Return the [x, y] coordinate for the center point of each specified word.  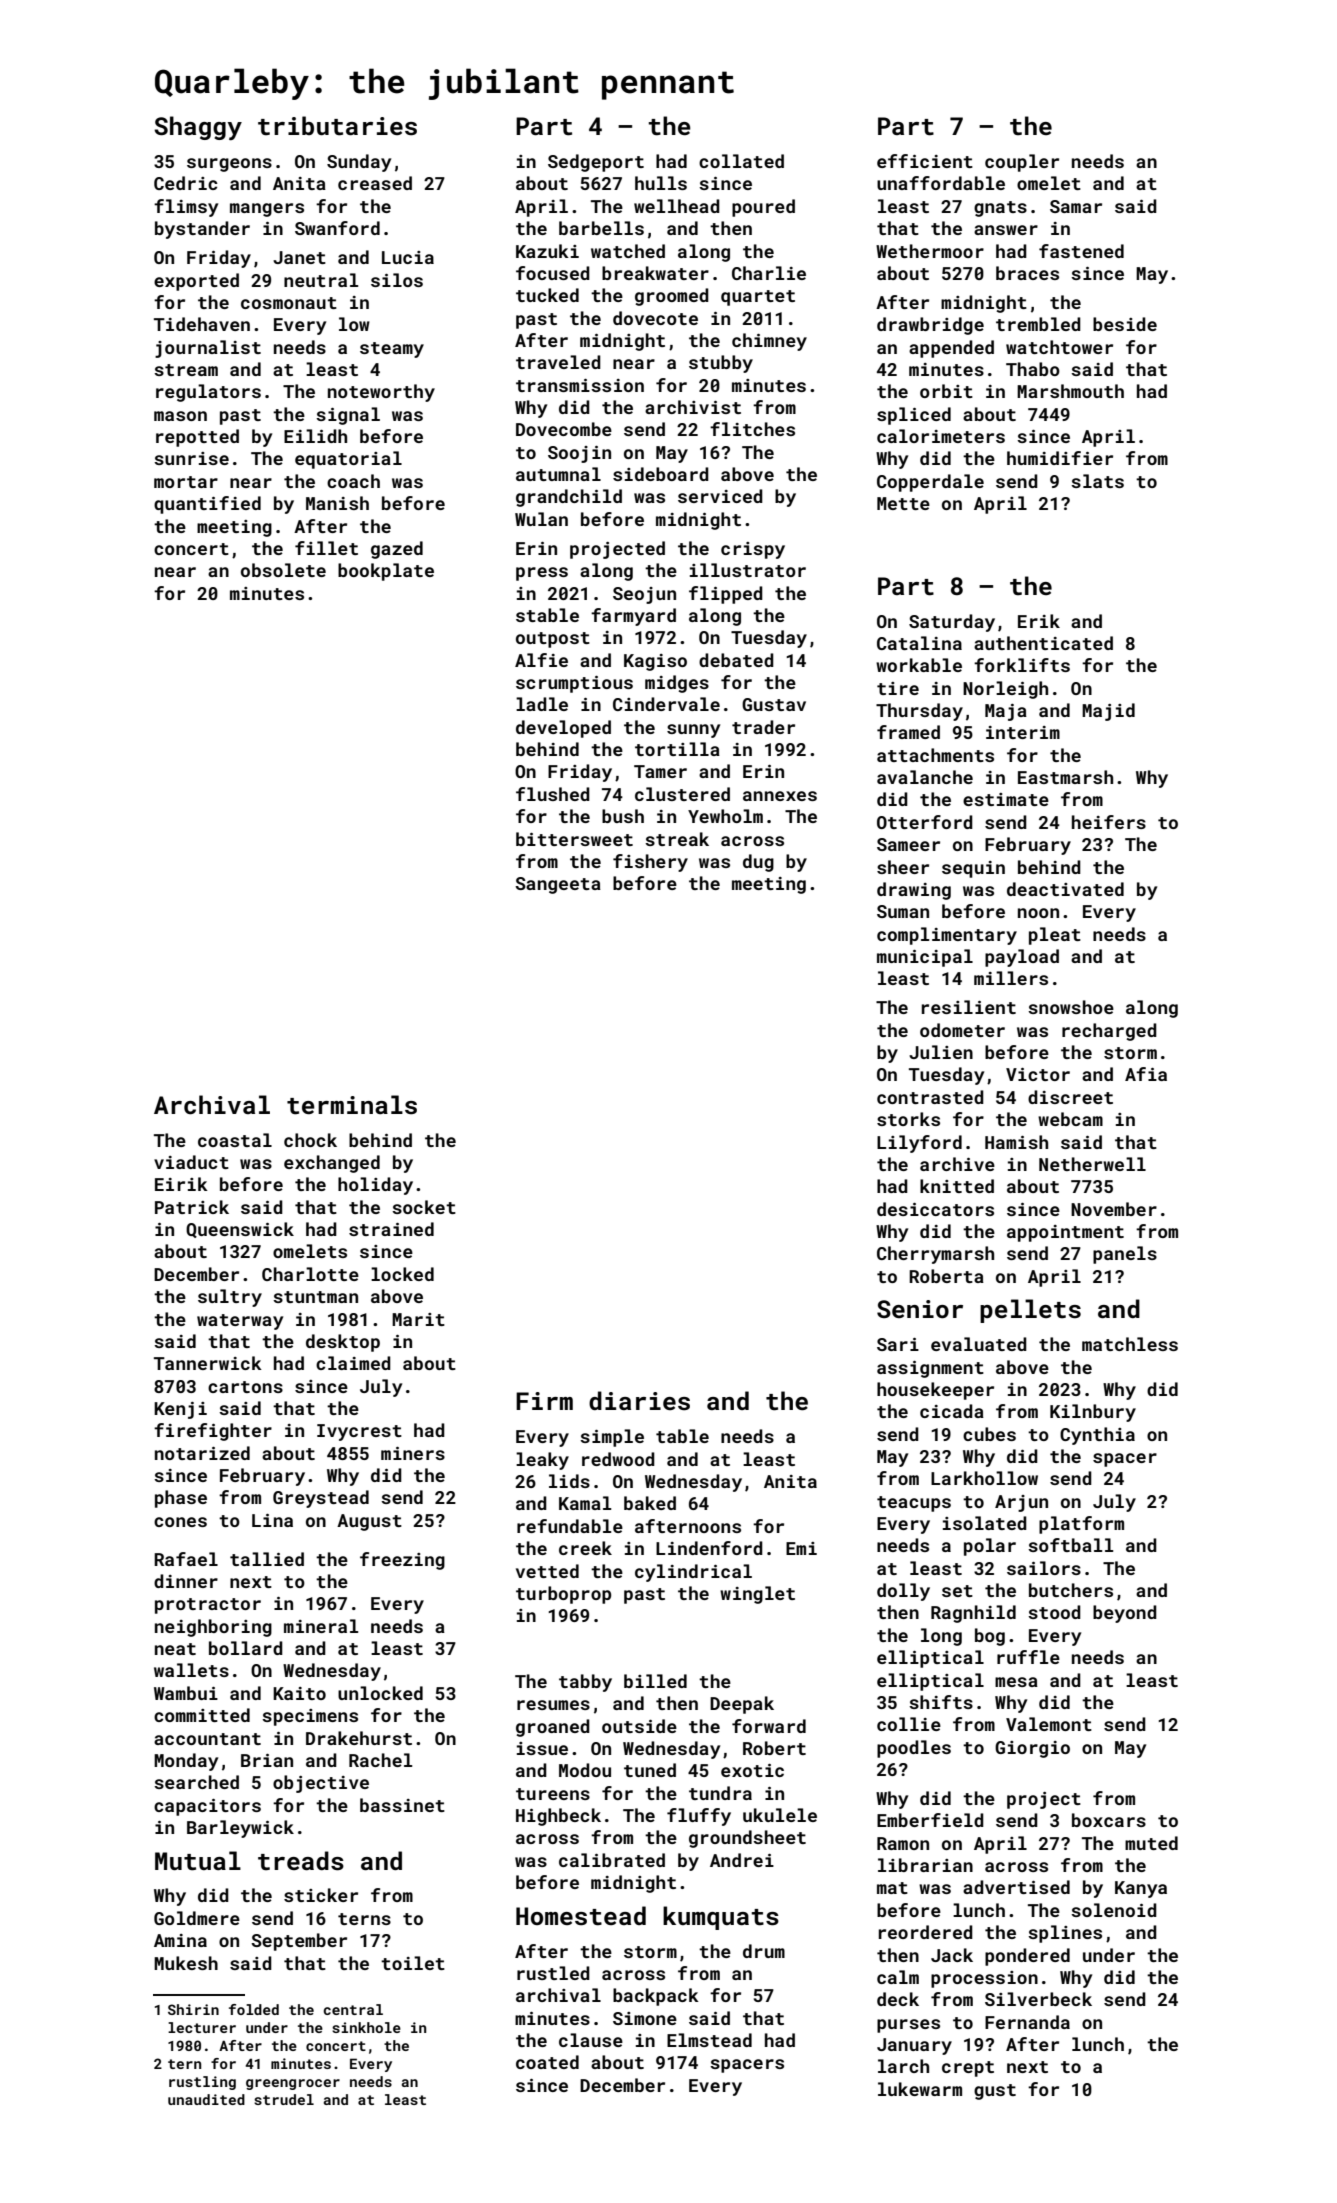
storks [908, 1119]
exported [196, 282]
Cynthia [1097, 1436]
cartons [245, 1387]
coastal [235, 1140]
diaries [639, 1401]
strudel [284, 2099]
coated [547, 2062]
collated [741, 161]
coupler [1022, 163]
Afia [1146, 1074]
